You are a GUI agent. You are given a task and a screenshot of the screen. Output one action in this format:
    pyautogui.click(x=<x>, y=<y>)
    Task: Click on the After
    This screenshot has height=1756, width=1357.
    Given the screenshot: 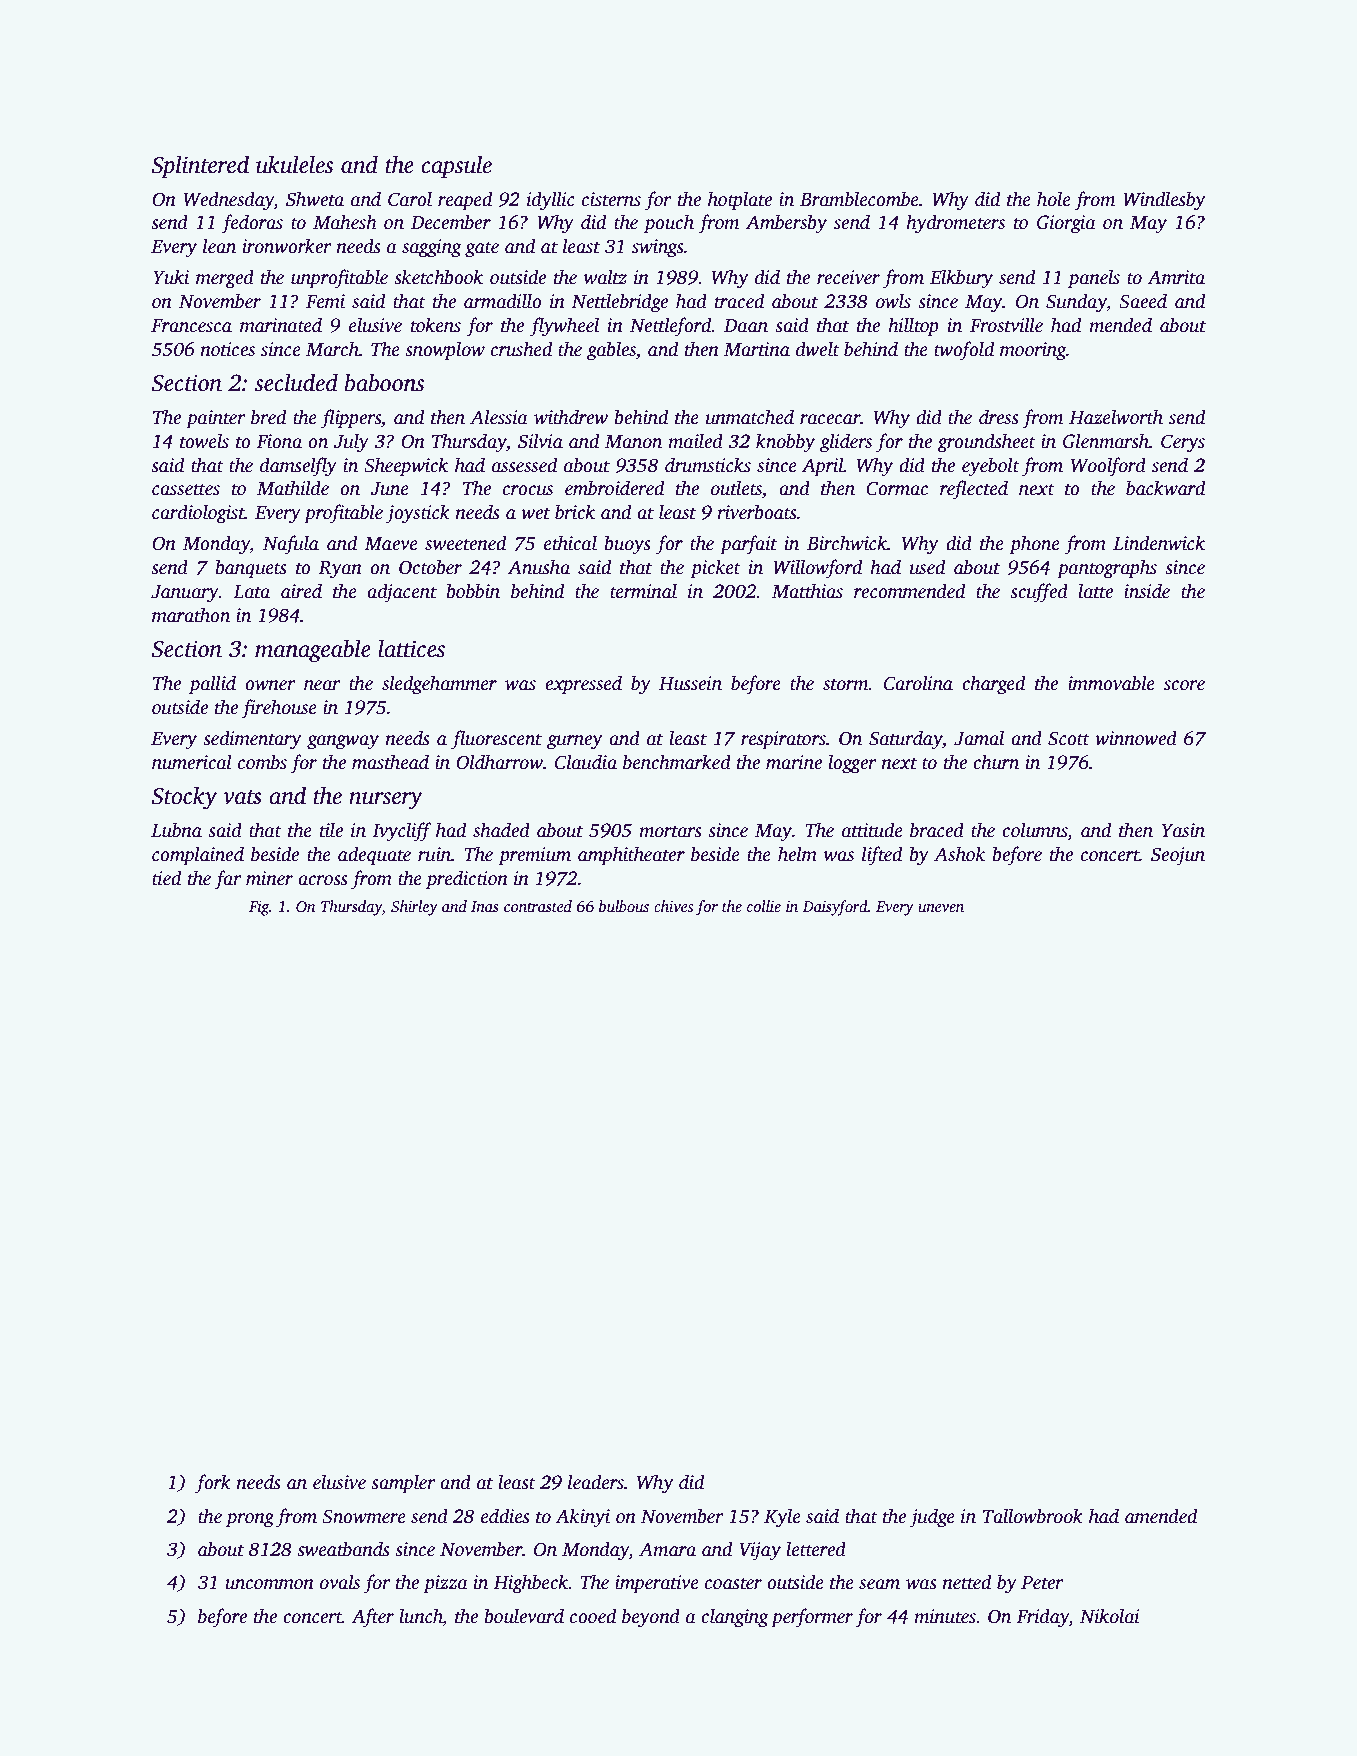 What is the action you would take?
    pyautogui.click(x=372, y=1618)
